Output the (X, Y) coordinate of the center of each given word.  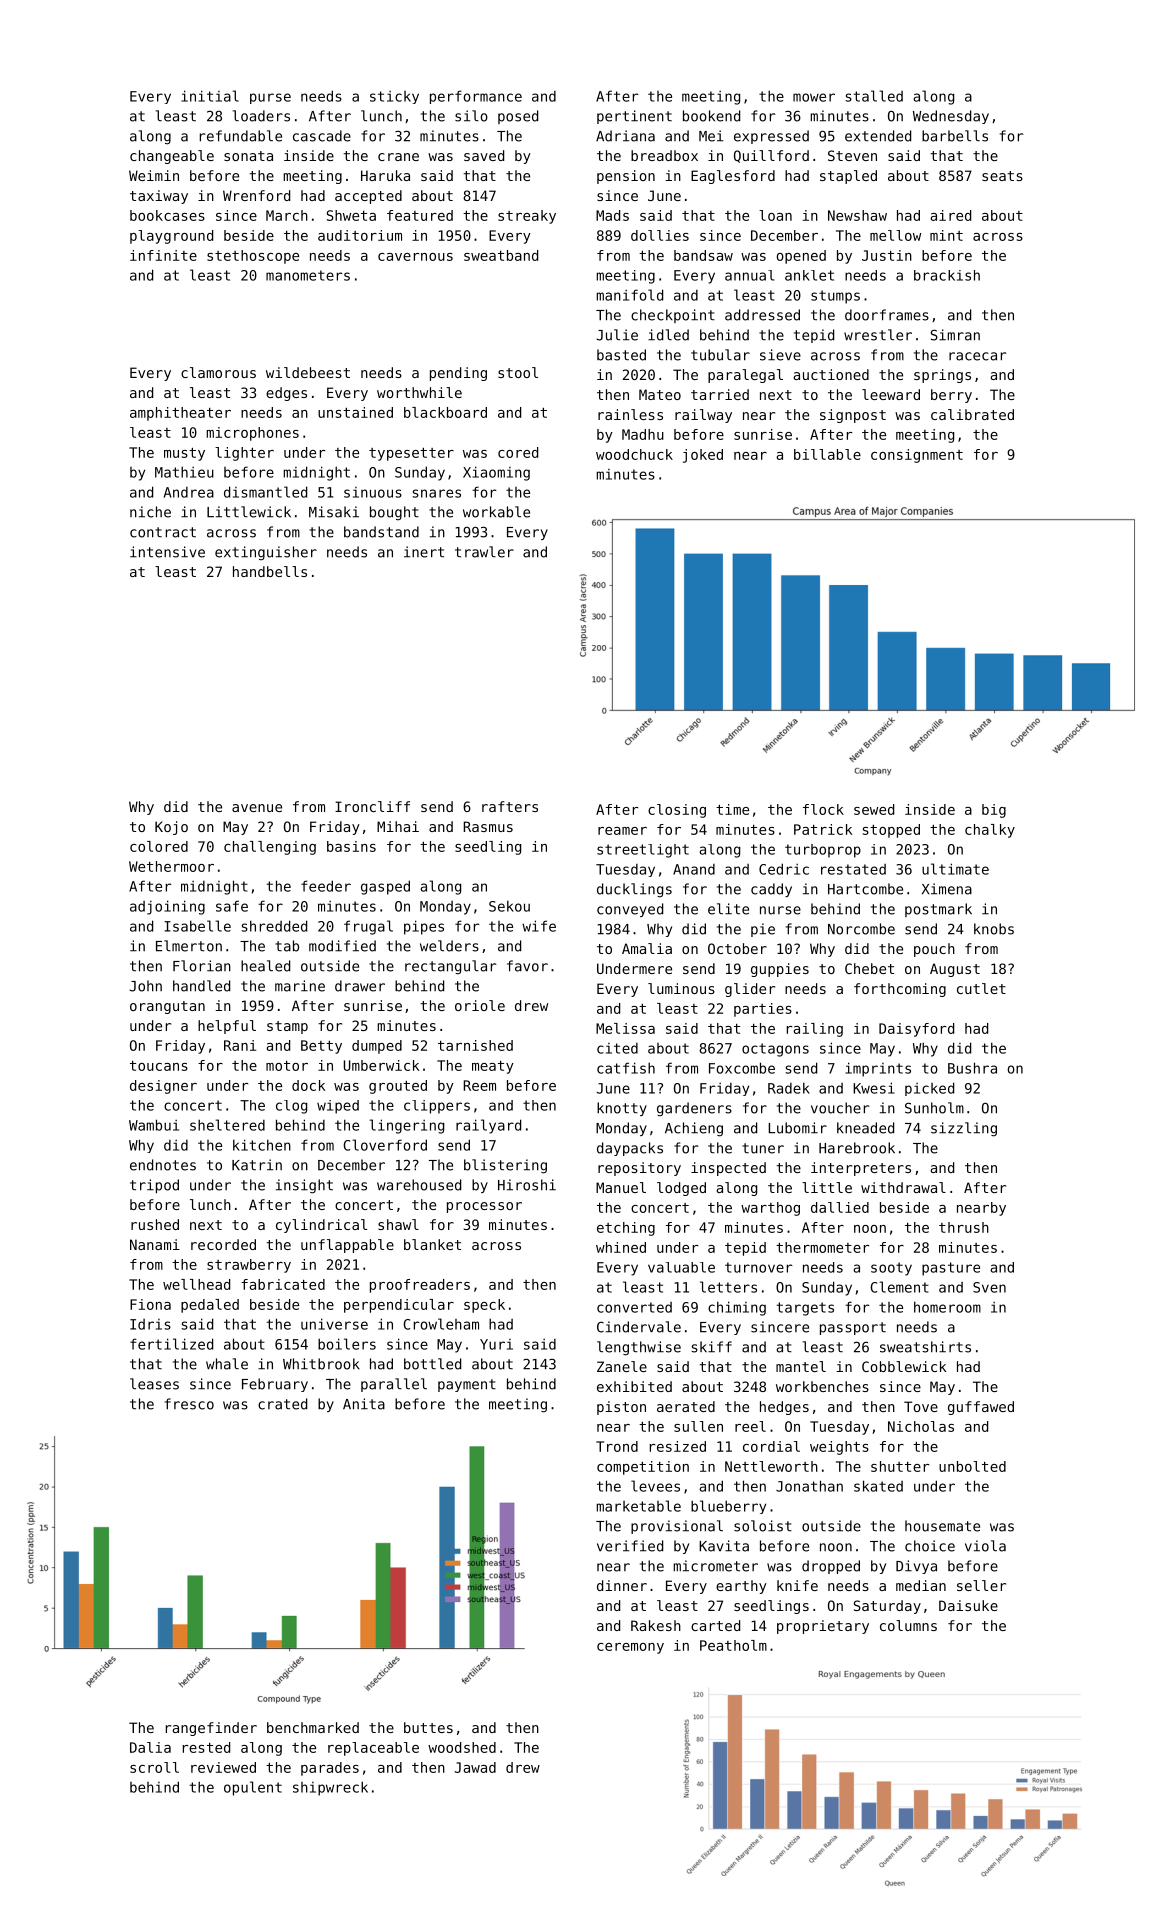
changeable (172, 157)
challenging (270, 848)
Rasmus (488, 826)
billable (827, 454)
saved (484, 155)
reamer (622, 831)
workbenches (822, 1386)
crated (282, 1404)
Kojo (171, 828)
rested (206, 1747)
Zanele (622, 1366)
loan (775, 215)
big (994, 811)
